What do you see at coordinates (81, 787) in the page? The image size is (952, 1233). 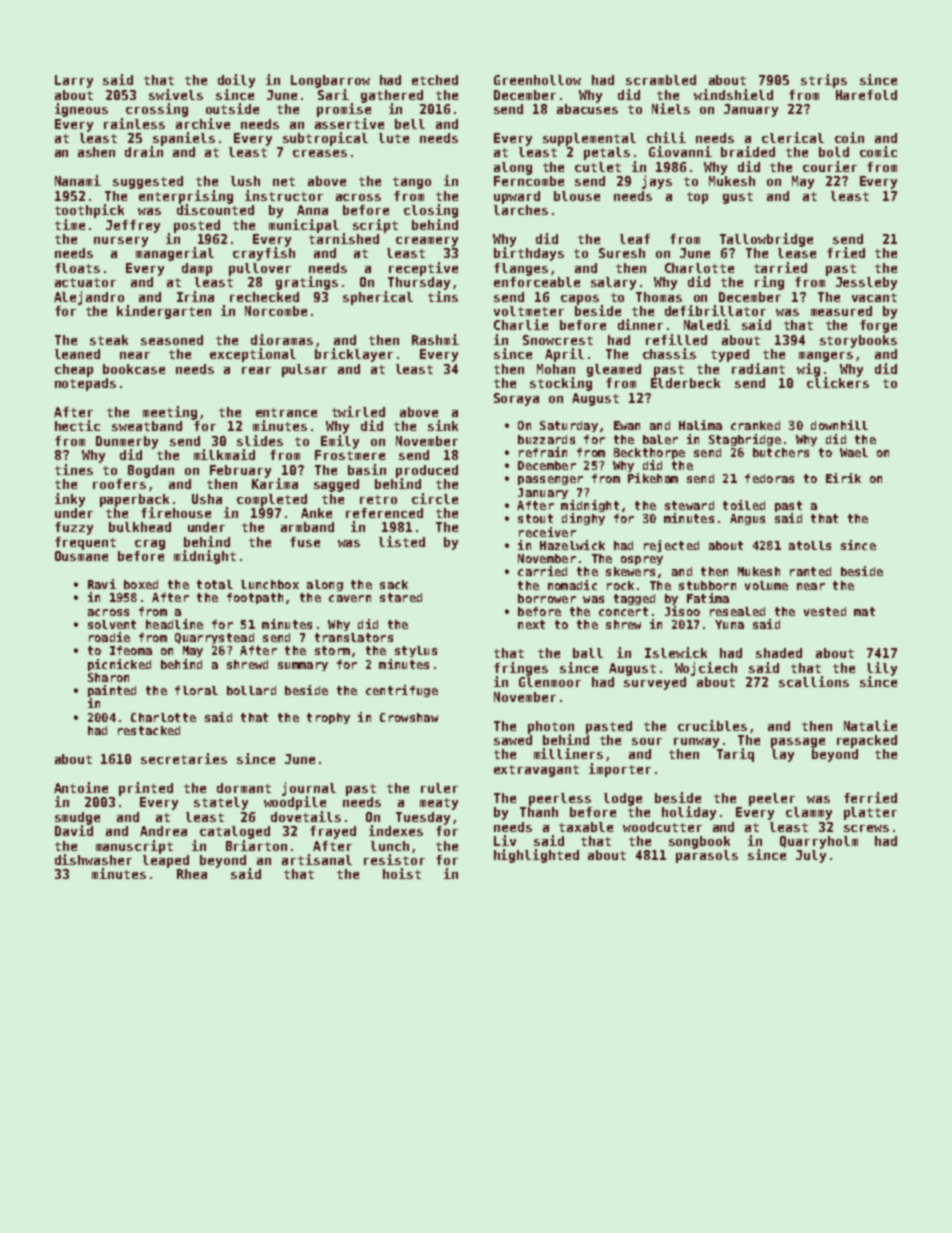 I see `Antoine` at bounding box center [81, 787].
